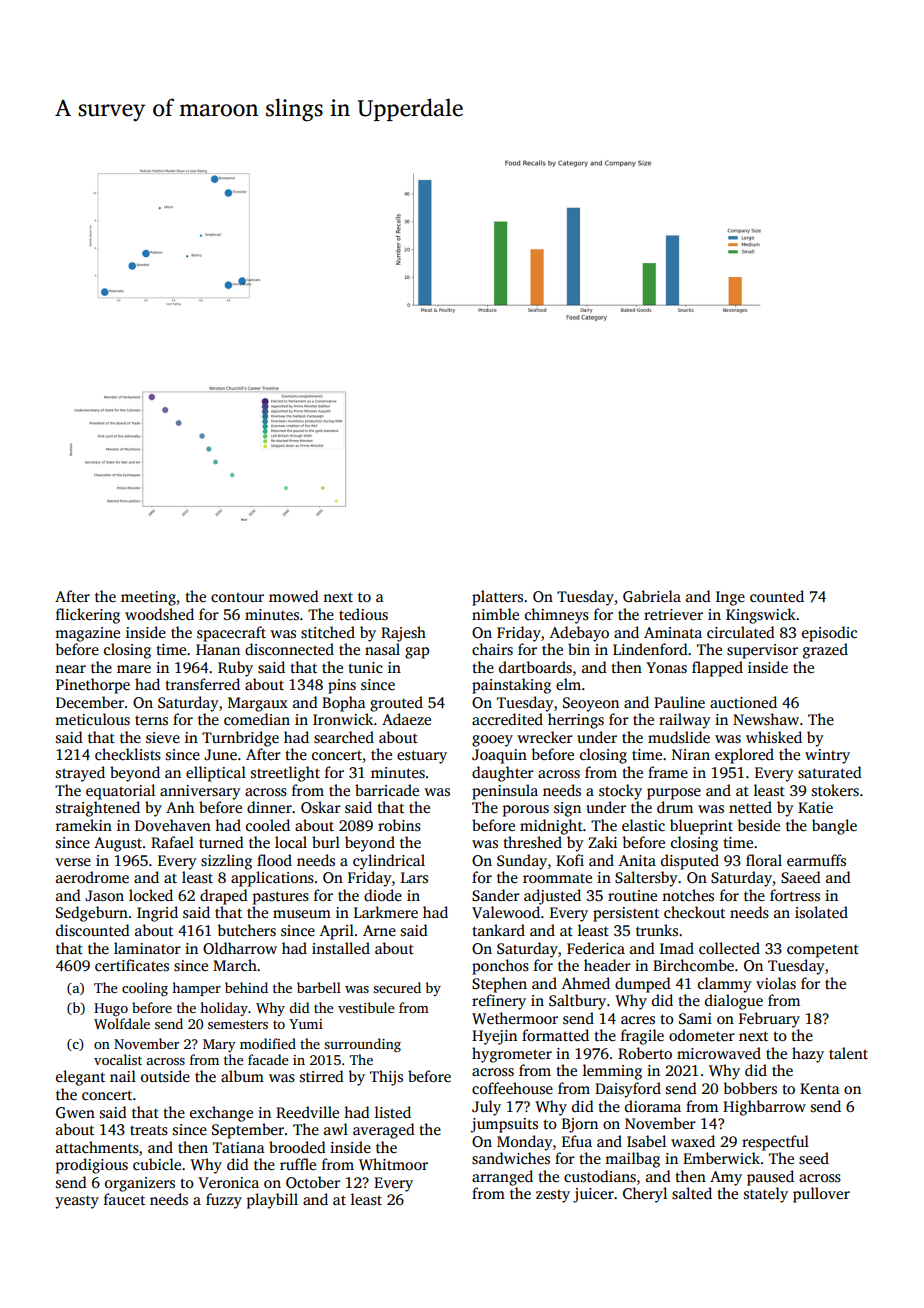 This screenshot has width=924, height=1308. I want to click on Wethermoor, so click(515, 1018).
